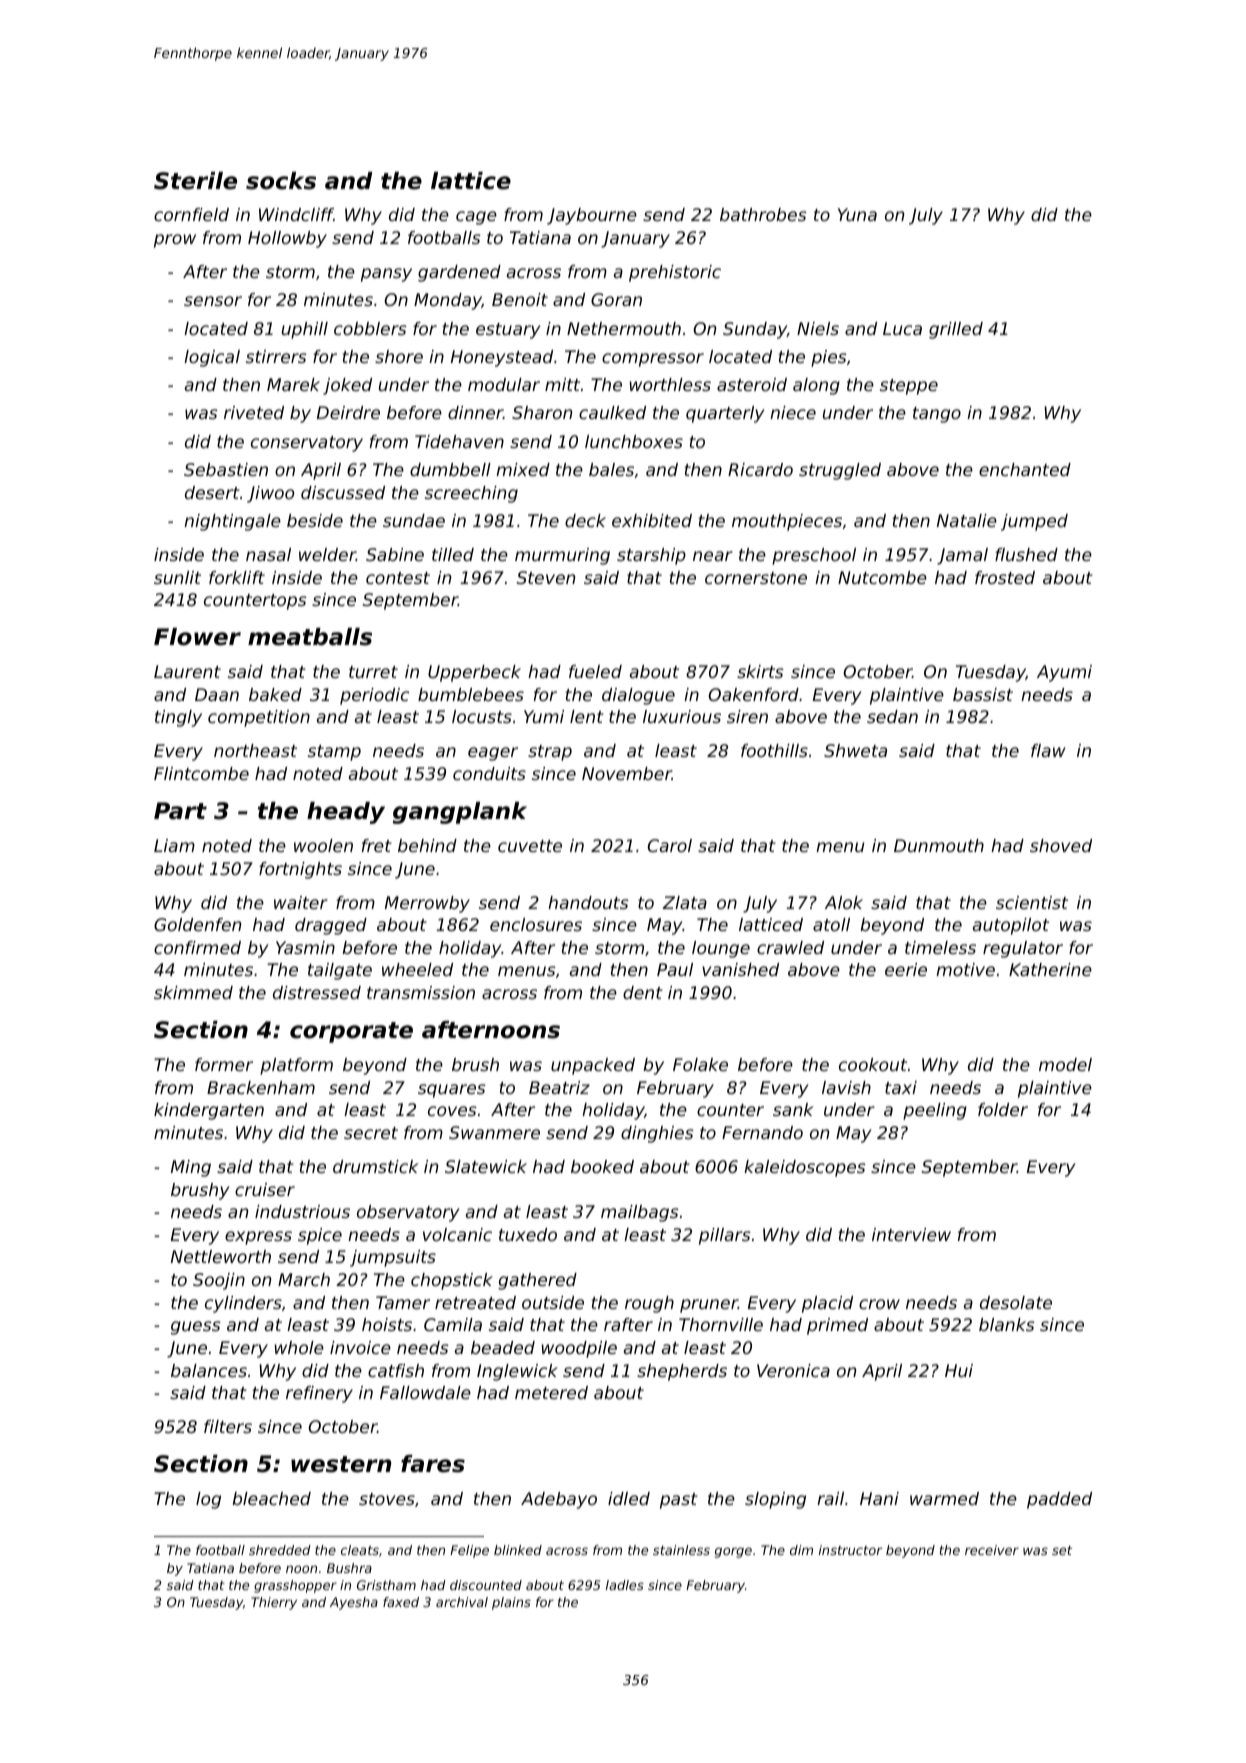  Describe the element at coordinates (274, 1603) in the screenshot. I see `Thierry` at that location.
